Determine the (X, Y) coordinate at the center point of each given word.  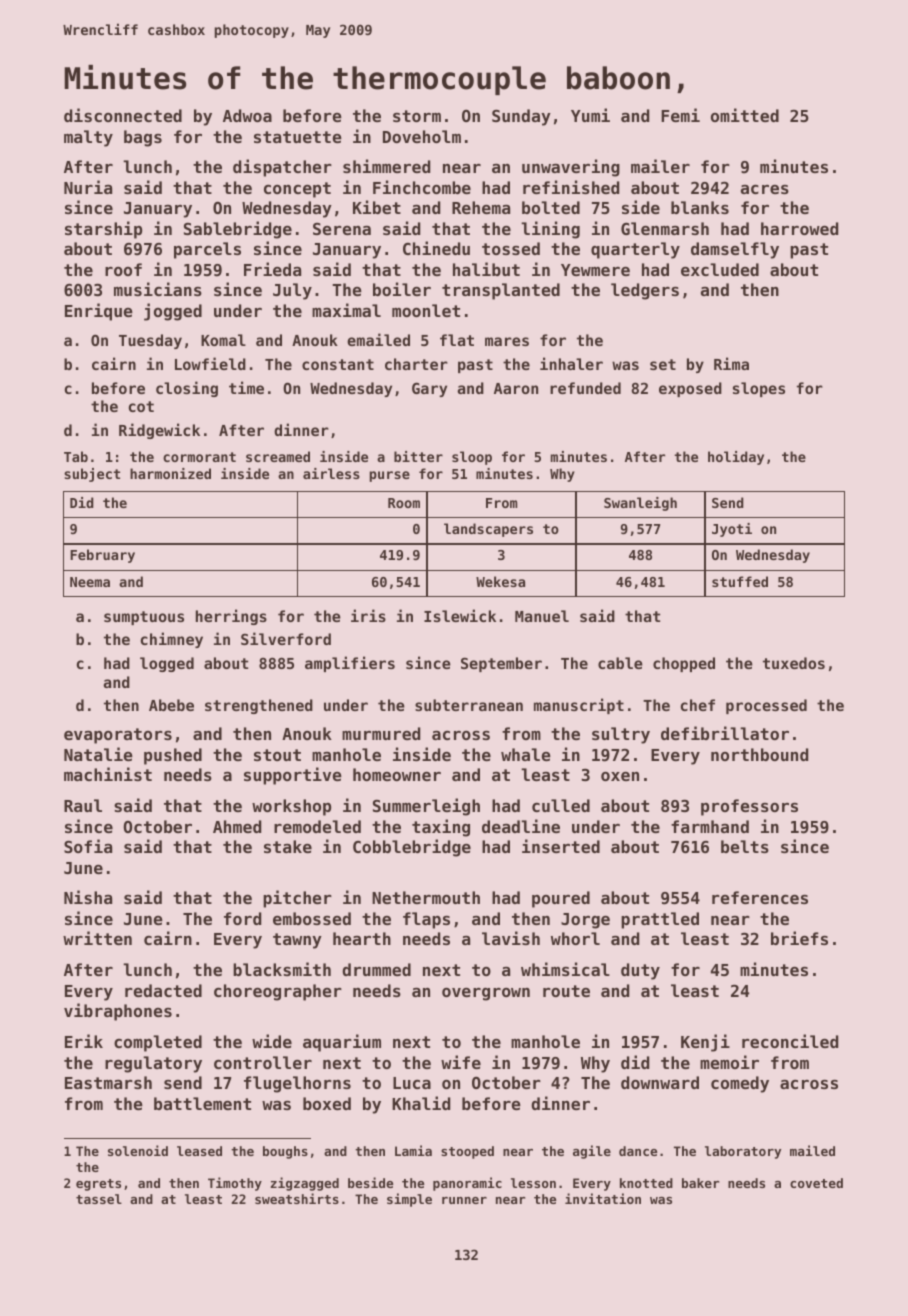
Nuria (88, 187)
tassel (99, 1199)
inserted (561, 846)
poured (561, 899)
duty (640, 971)
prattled (660, 920)
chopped (684, 664)
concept (297, 190)
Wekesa (500, 581)
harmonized (170, 473)
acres (765, 189)
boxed (327, 1103)
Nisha (88, 897)
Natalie (98, 754)
